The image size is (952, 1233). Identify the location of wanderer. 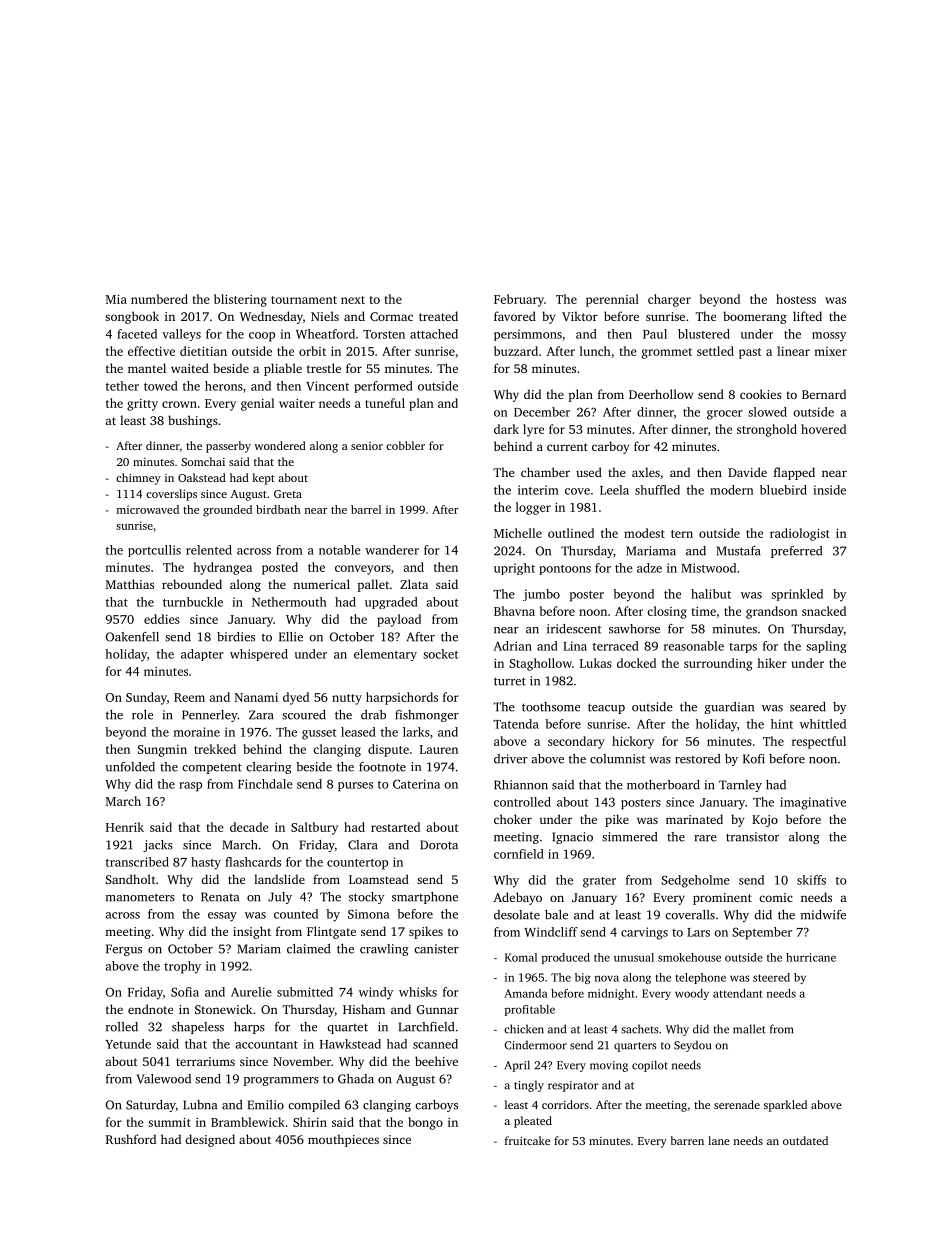
(392, 550).
